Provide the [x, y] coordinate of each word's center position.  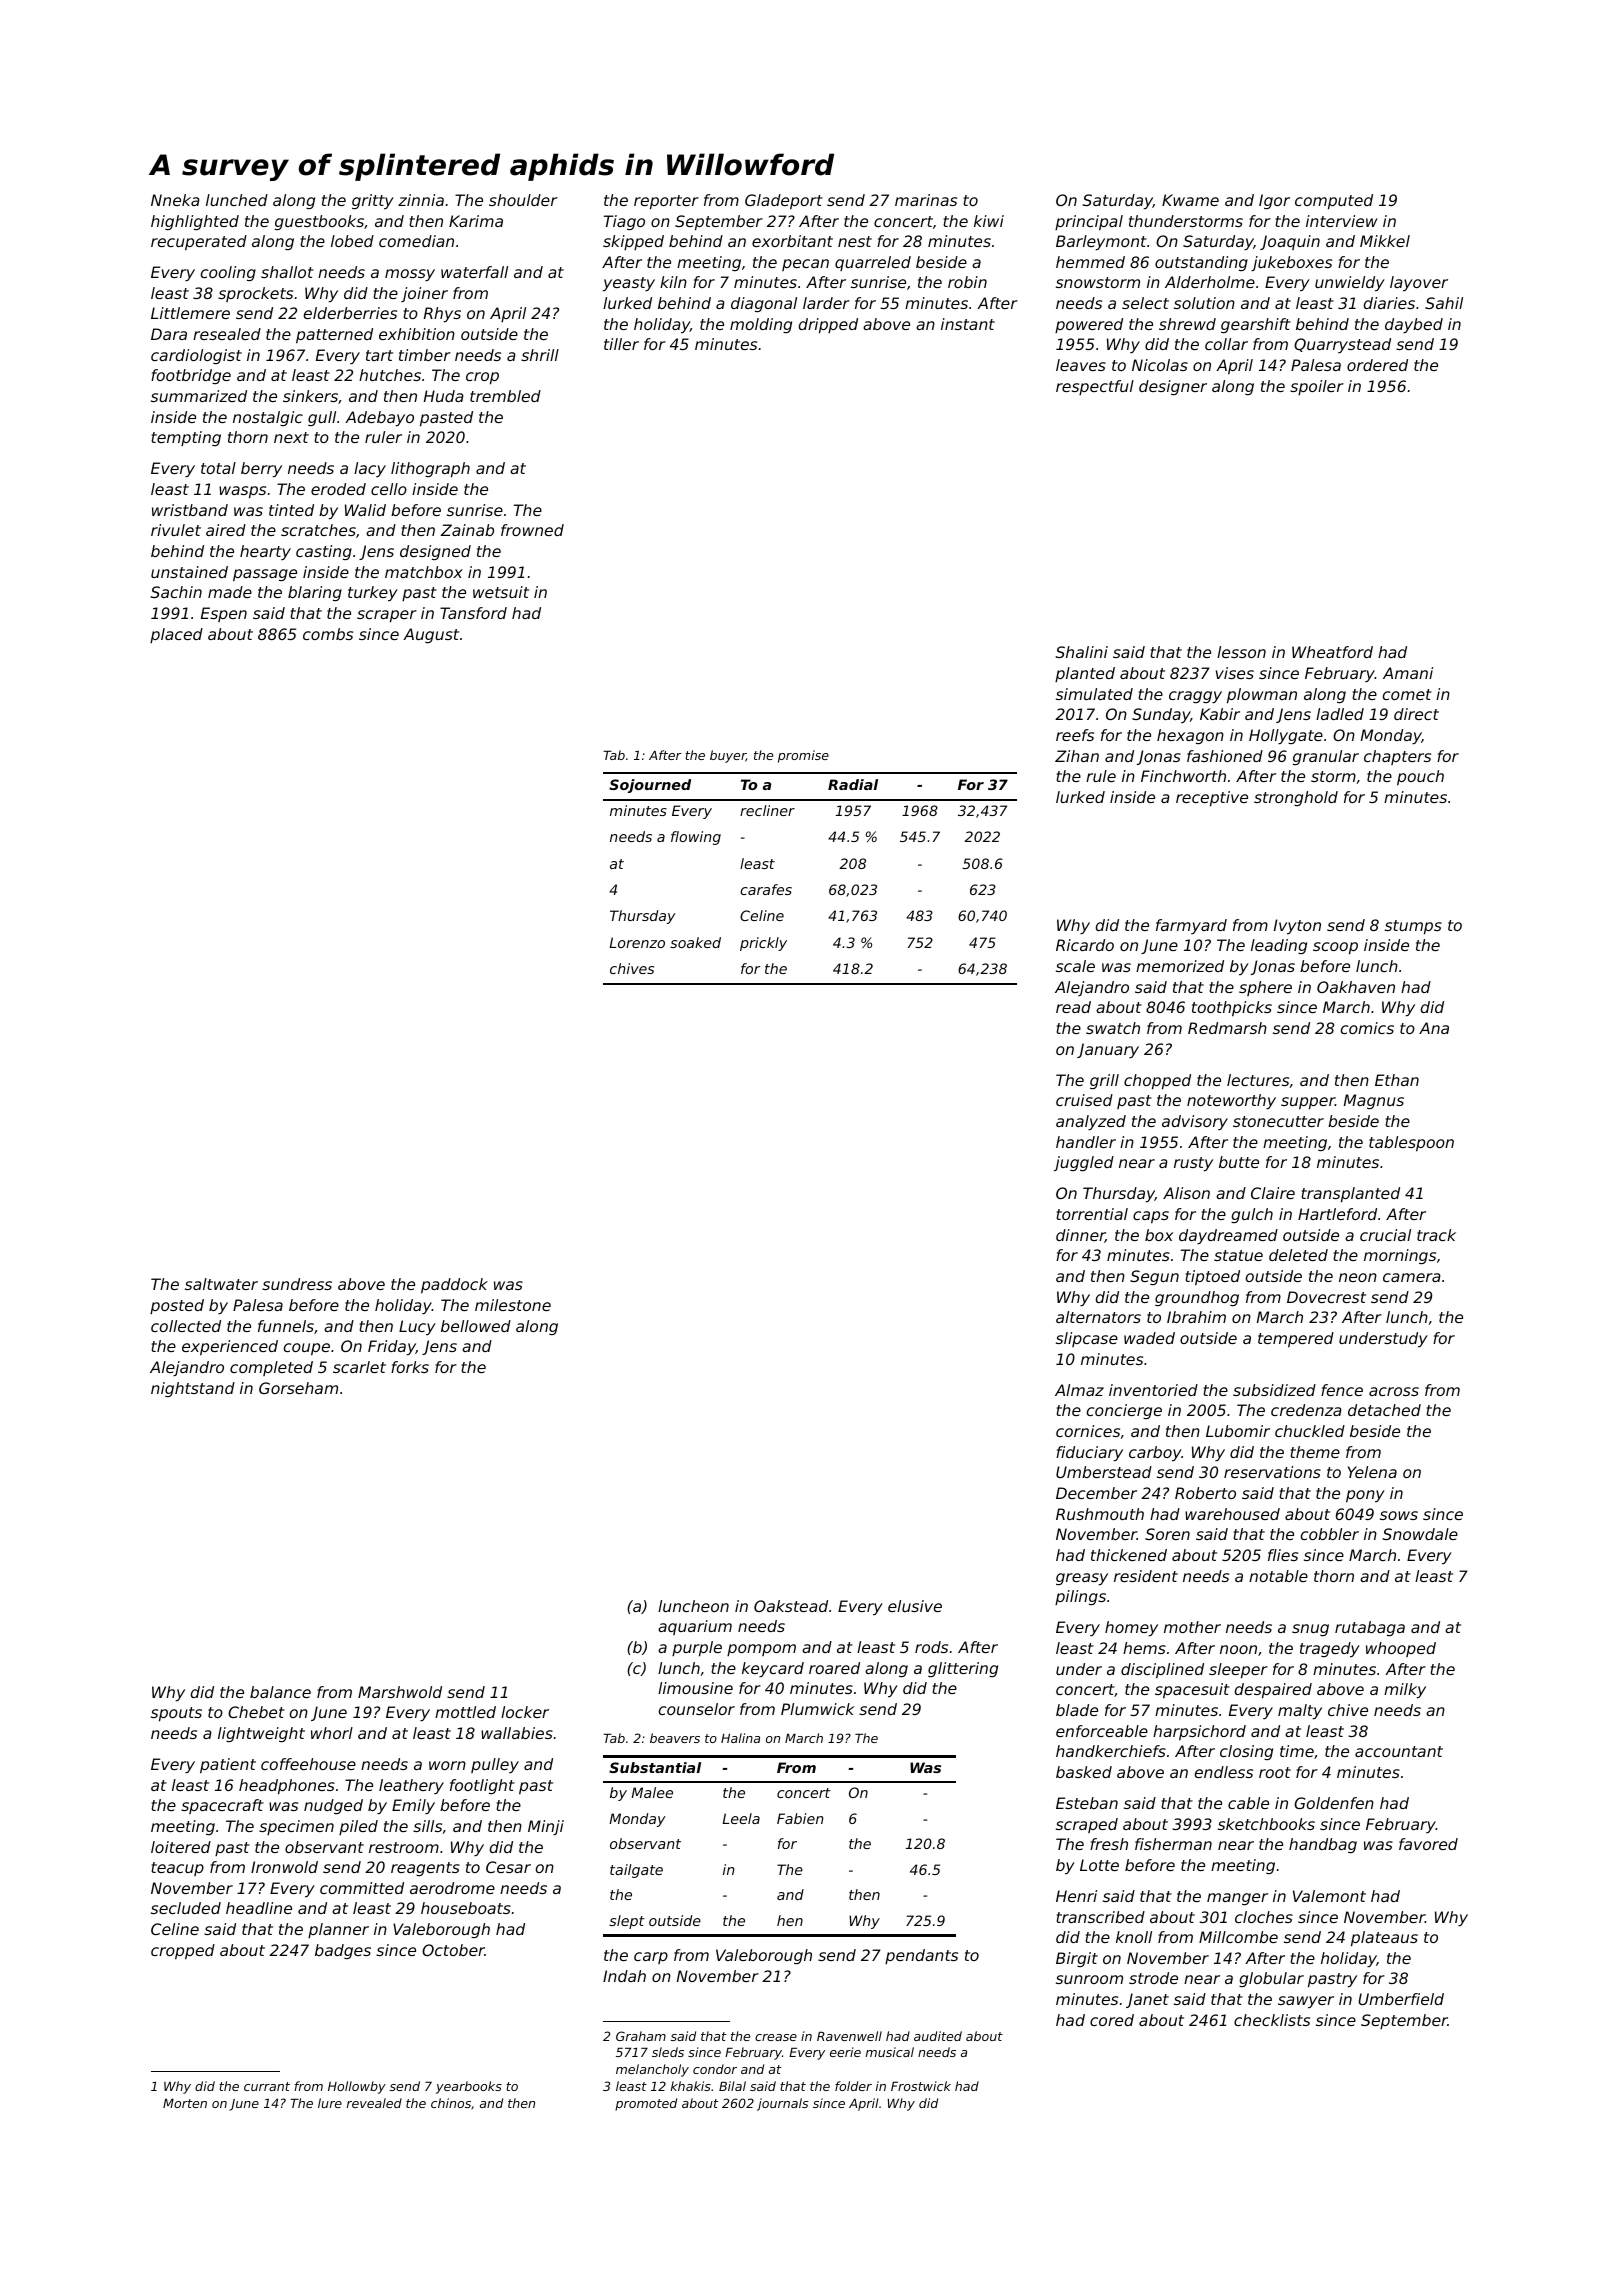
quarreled [873, 263]
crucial [1385, 1235]
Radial [853, 784]
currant [267, 2086]
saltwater [221, 1284]
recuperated [199, 243]
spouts [176, 1714]
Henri [1076, 1896]
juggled [1084, 1163]
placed [176, 635]
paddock [454, 1286]
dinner [1080, 1236]
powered [1089, 325]
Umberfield [1401, 1999]
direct [1416, 714]
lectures [1258, 1080]
